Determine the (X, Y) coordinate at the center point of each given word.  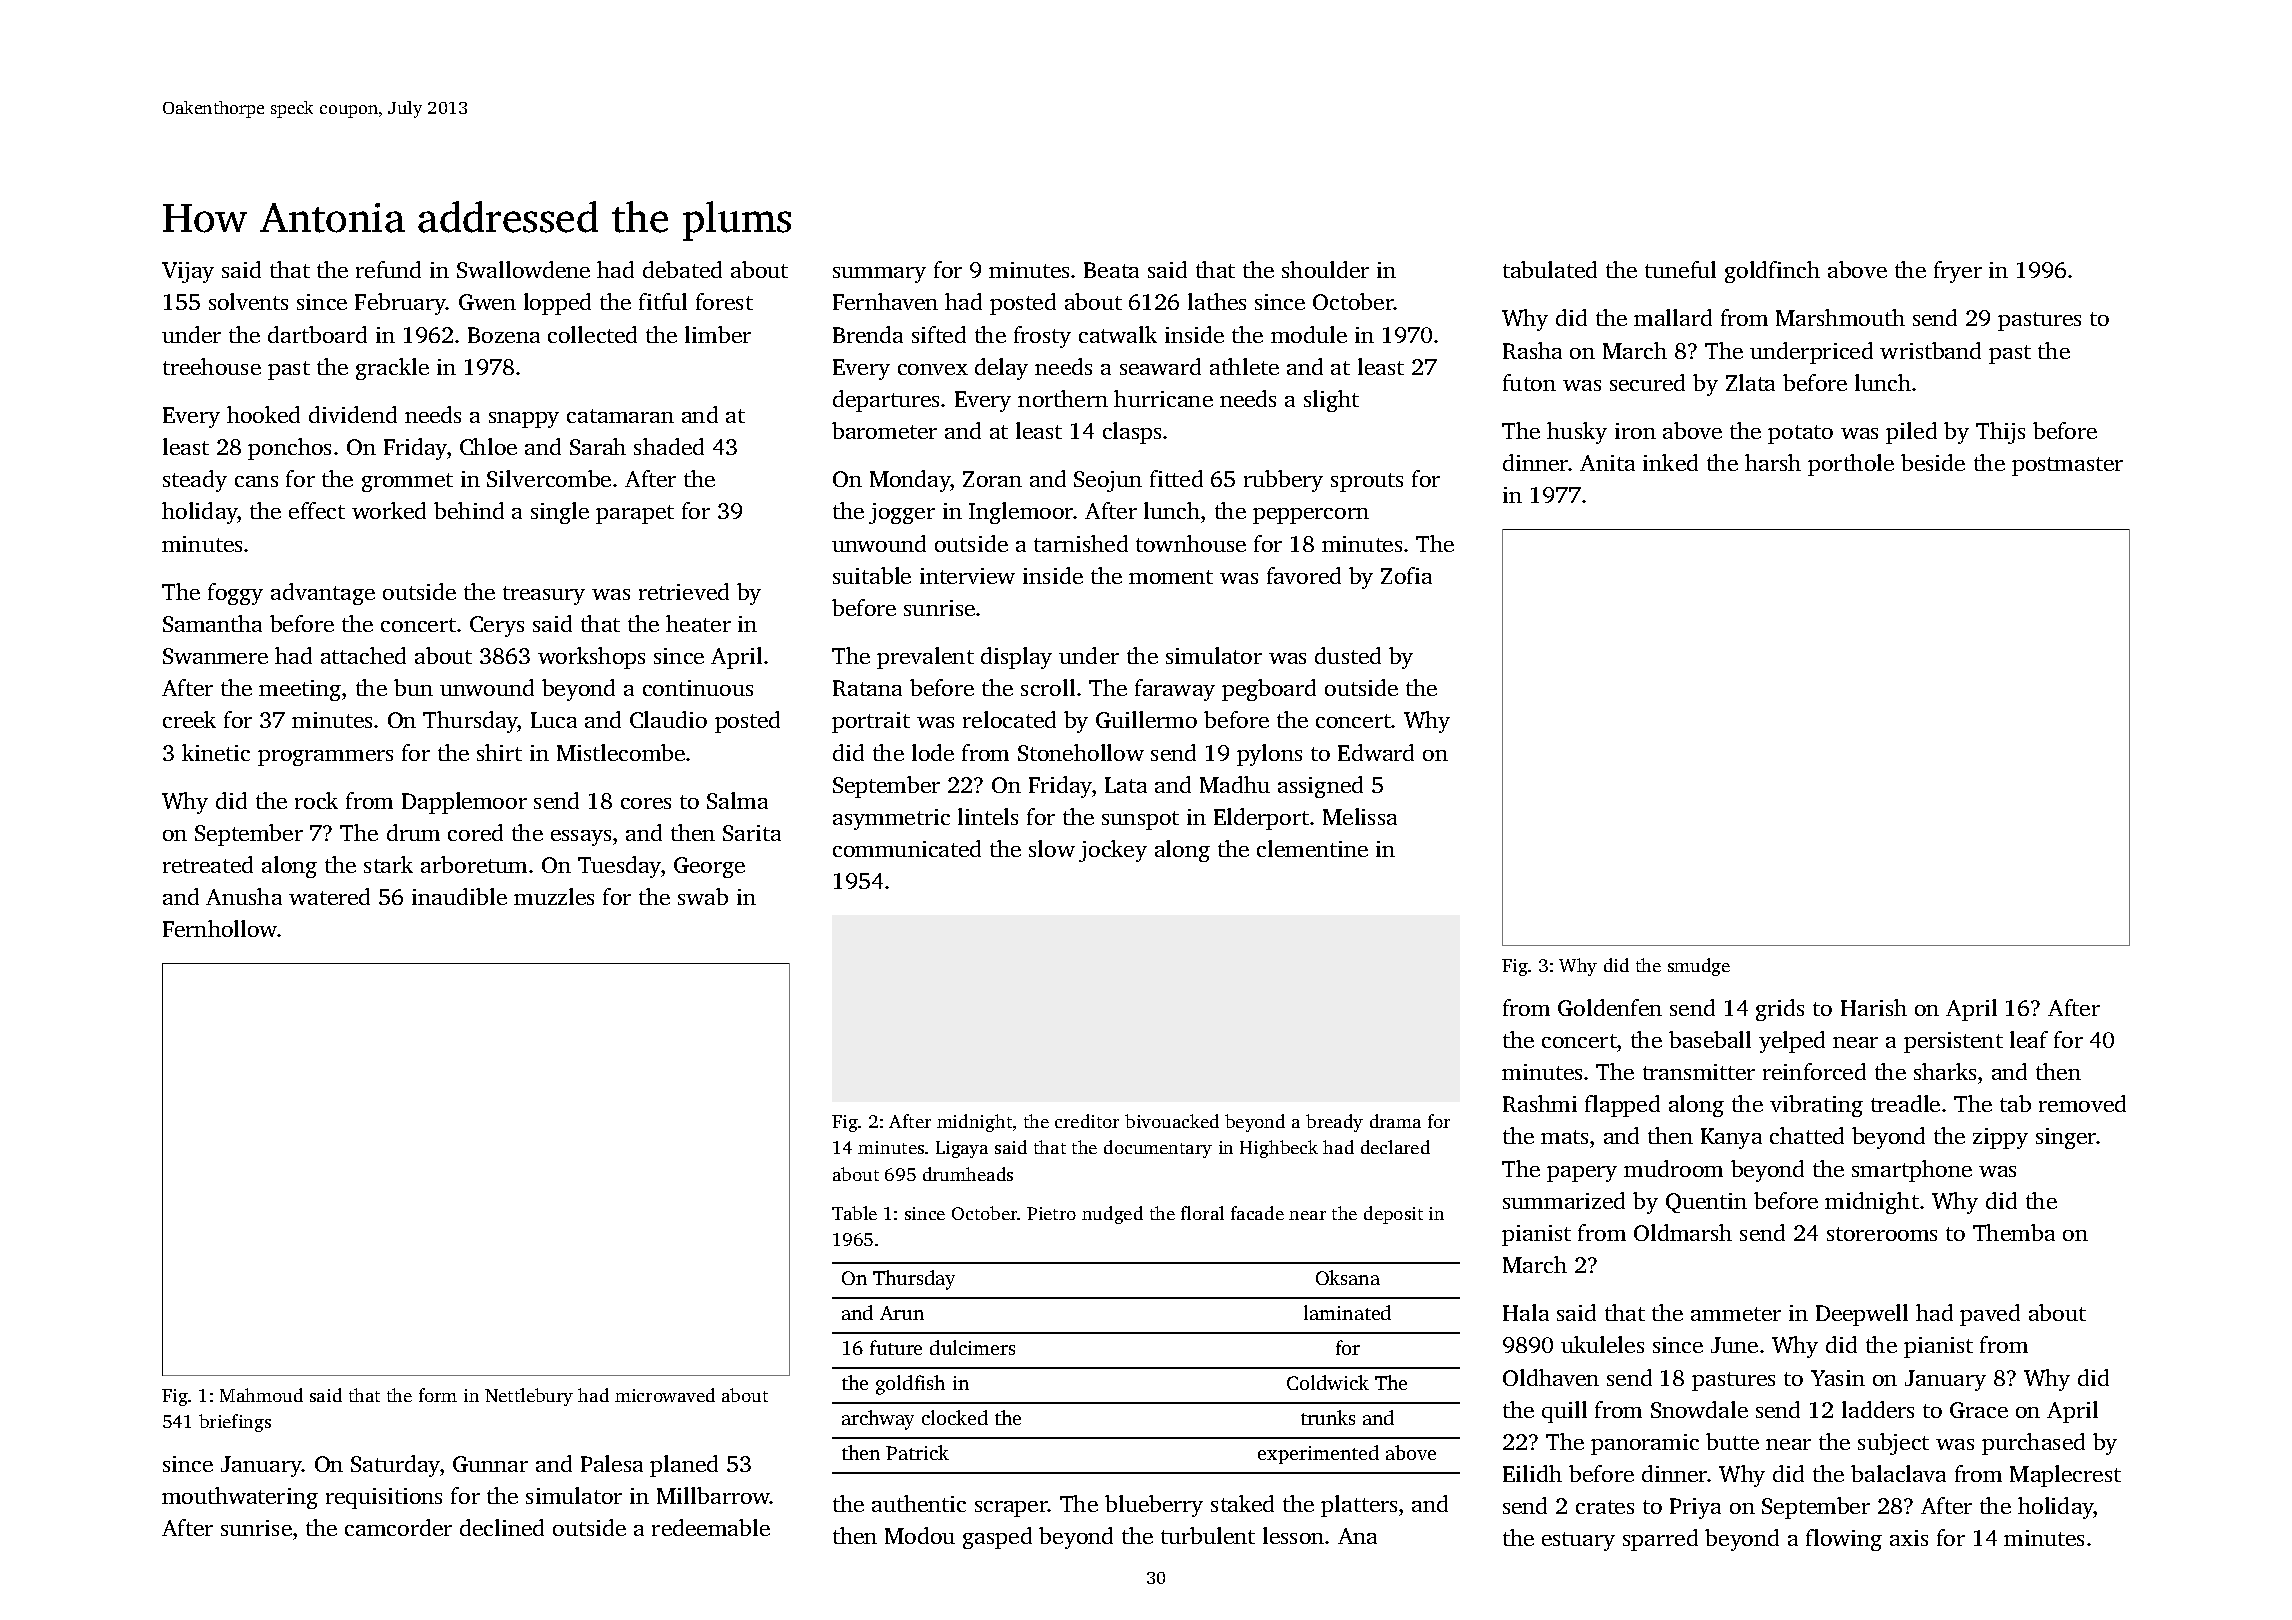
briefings (235, 1423)
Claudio (668, 719)
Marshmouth (1840, 317)
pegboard (1269, 690)
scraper (1011, 1509)
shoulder (1325, 269)
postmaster (2067, 466)
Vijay (188, 272)
